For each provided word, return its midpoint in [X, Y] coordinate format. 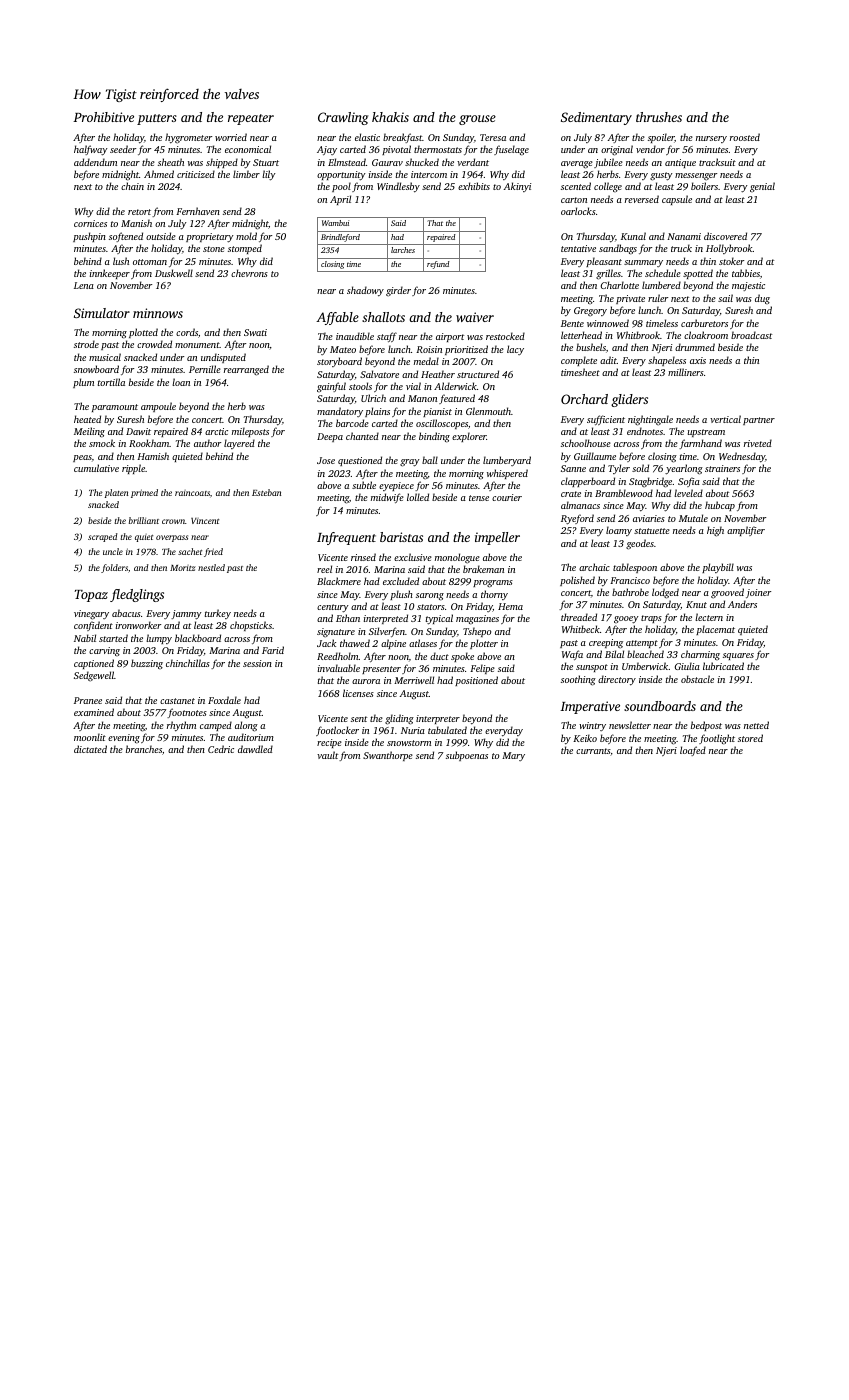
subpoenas [467, 756]
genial [762, 187]
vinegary [91, 615]
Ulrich [373, 398]
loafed [693, 751]
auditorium [251, 737]
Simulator [102, 313]
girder [398, 291]
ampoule [158, 407]
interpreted [386, 619]
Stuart [266, 162]
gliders [629, 400]
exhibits [474, 186]
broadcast [751, 335]
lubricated [723, 666]
